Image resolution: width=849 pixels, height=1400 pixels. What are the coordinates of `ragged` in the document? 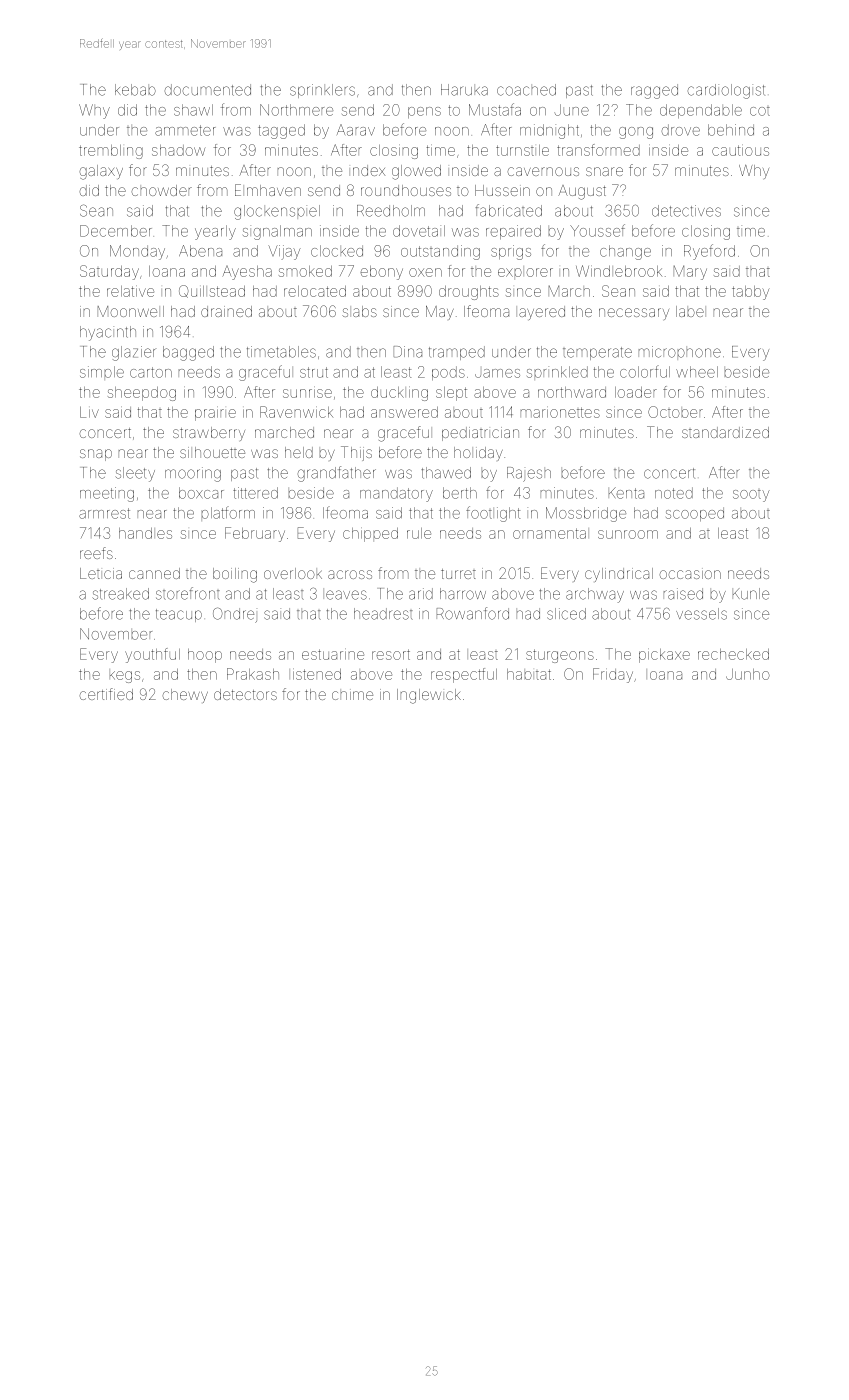 It's located at (654, 91).
